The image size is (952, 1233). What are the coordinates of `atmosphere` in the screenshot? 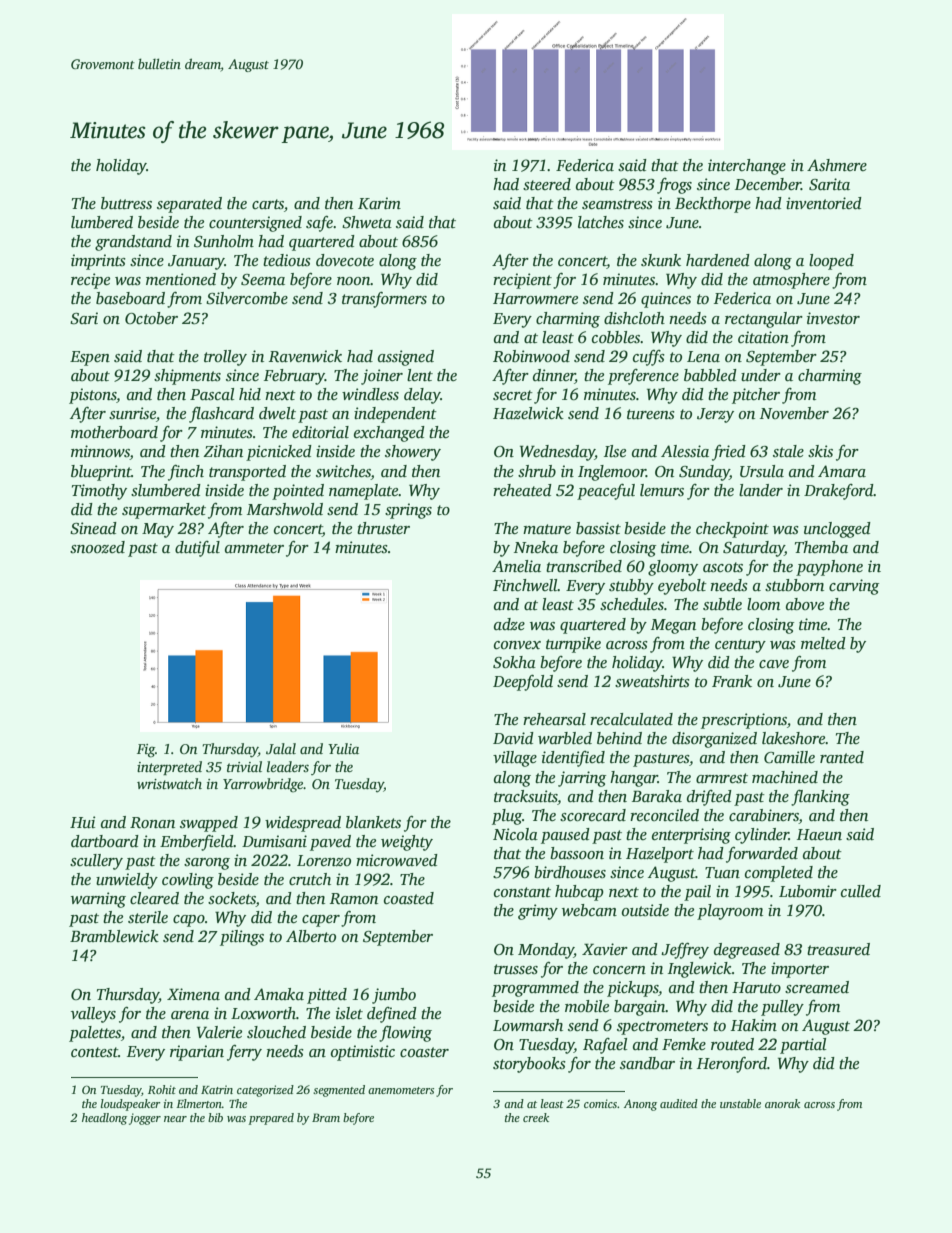 It's located at (791, 281).
